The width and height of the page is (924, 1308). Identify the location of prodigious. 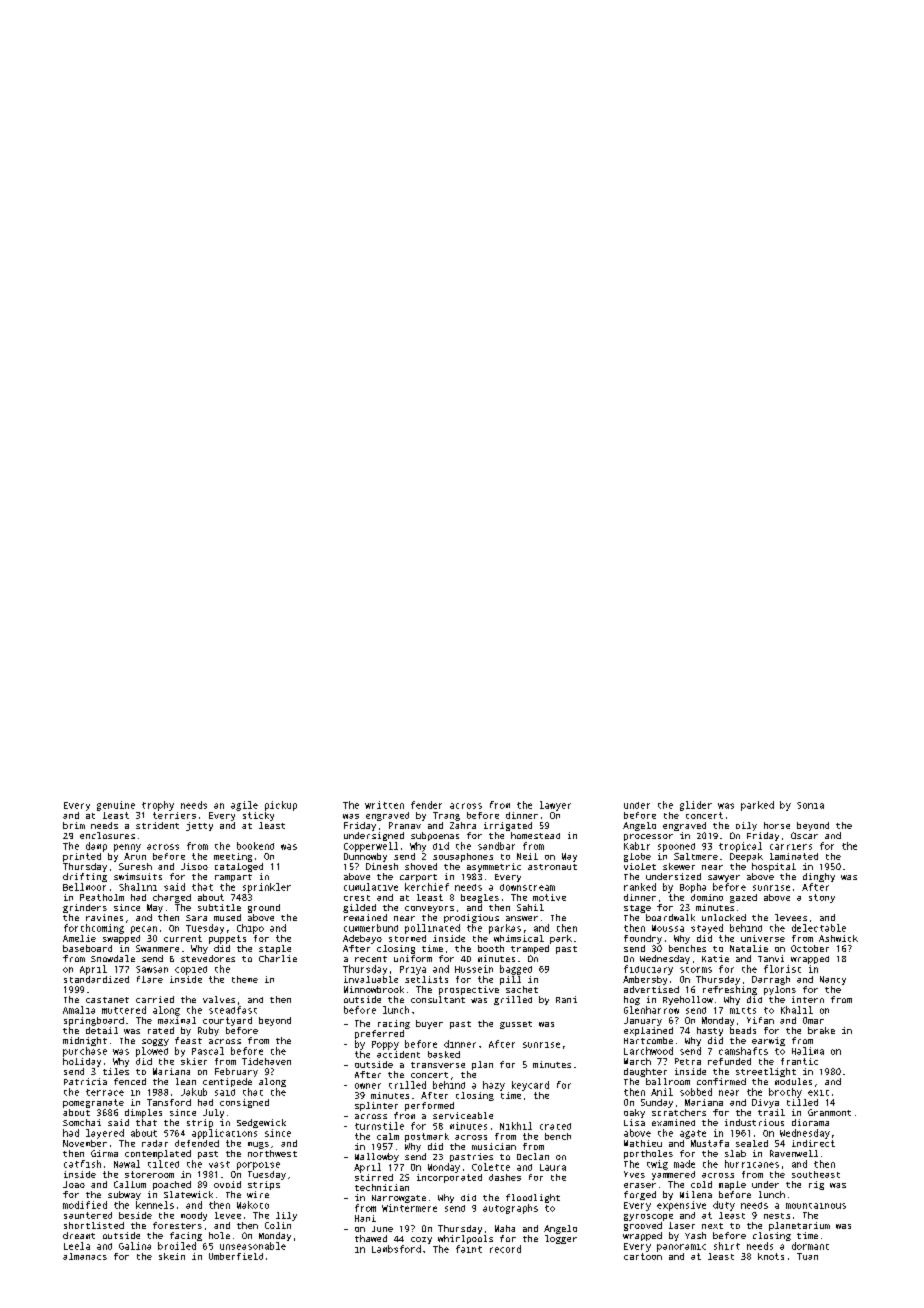
(471, 918).
